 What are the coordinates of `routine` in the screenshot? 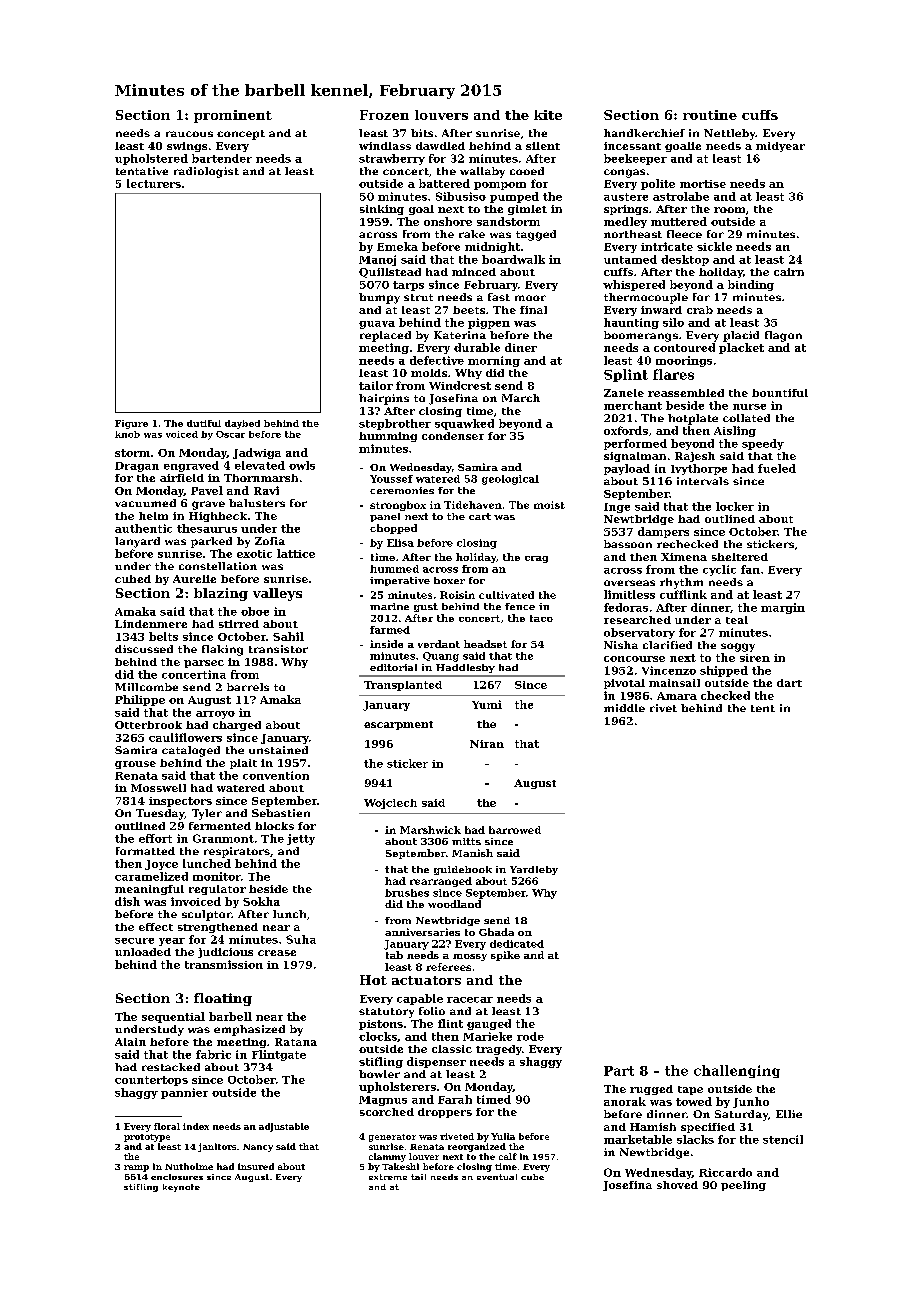 It's located at (710, 115).
